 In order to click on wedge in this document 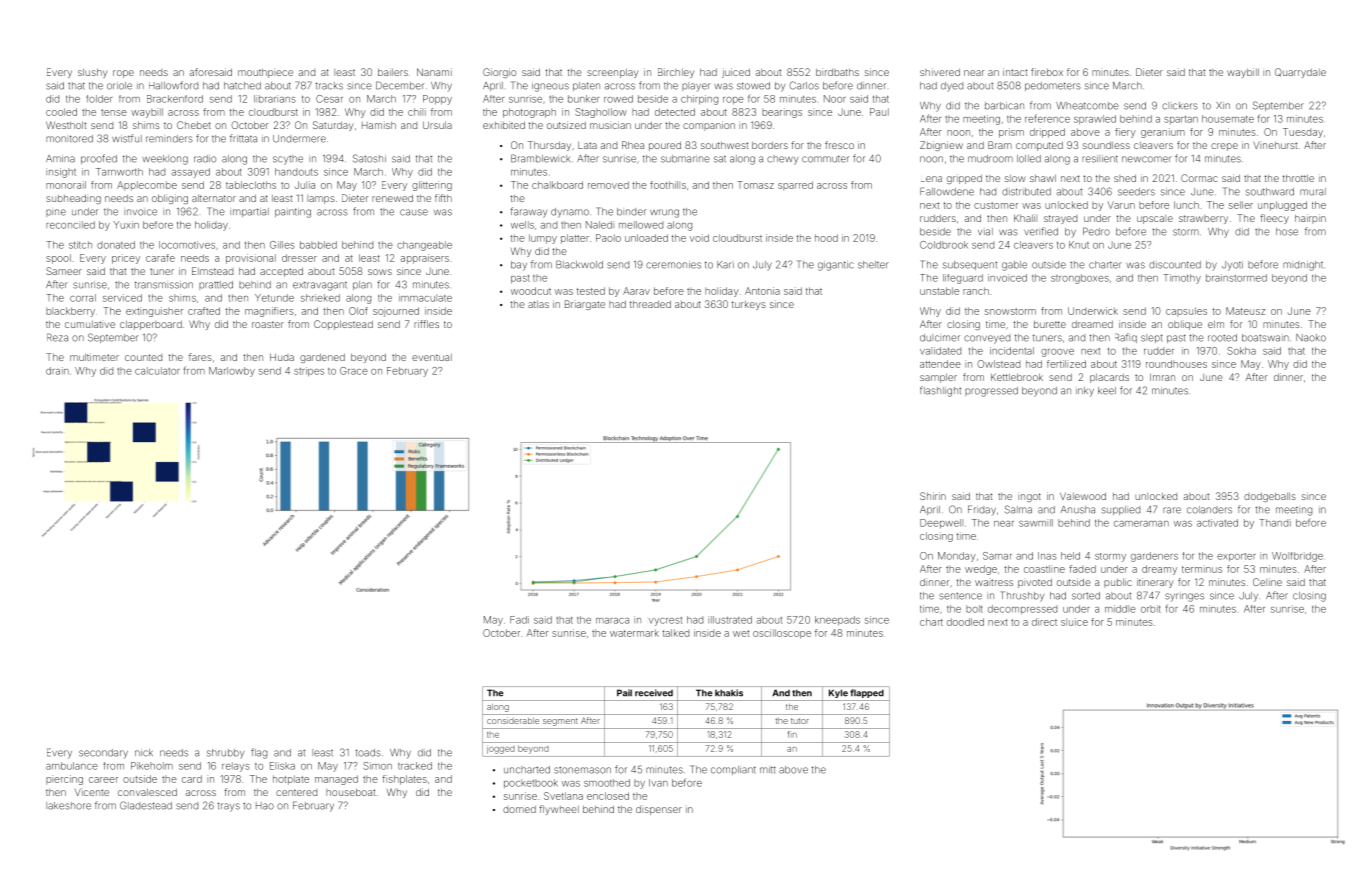, I will do `click(981, 570)`.
